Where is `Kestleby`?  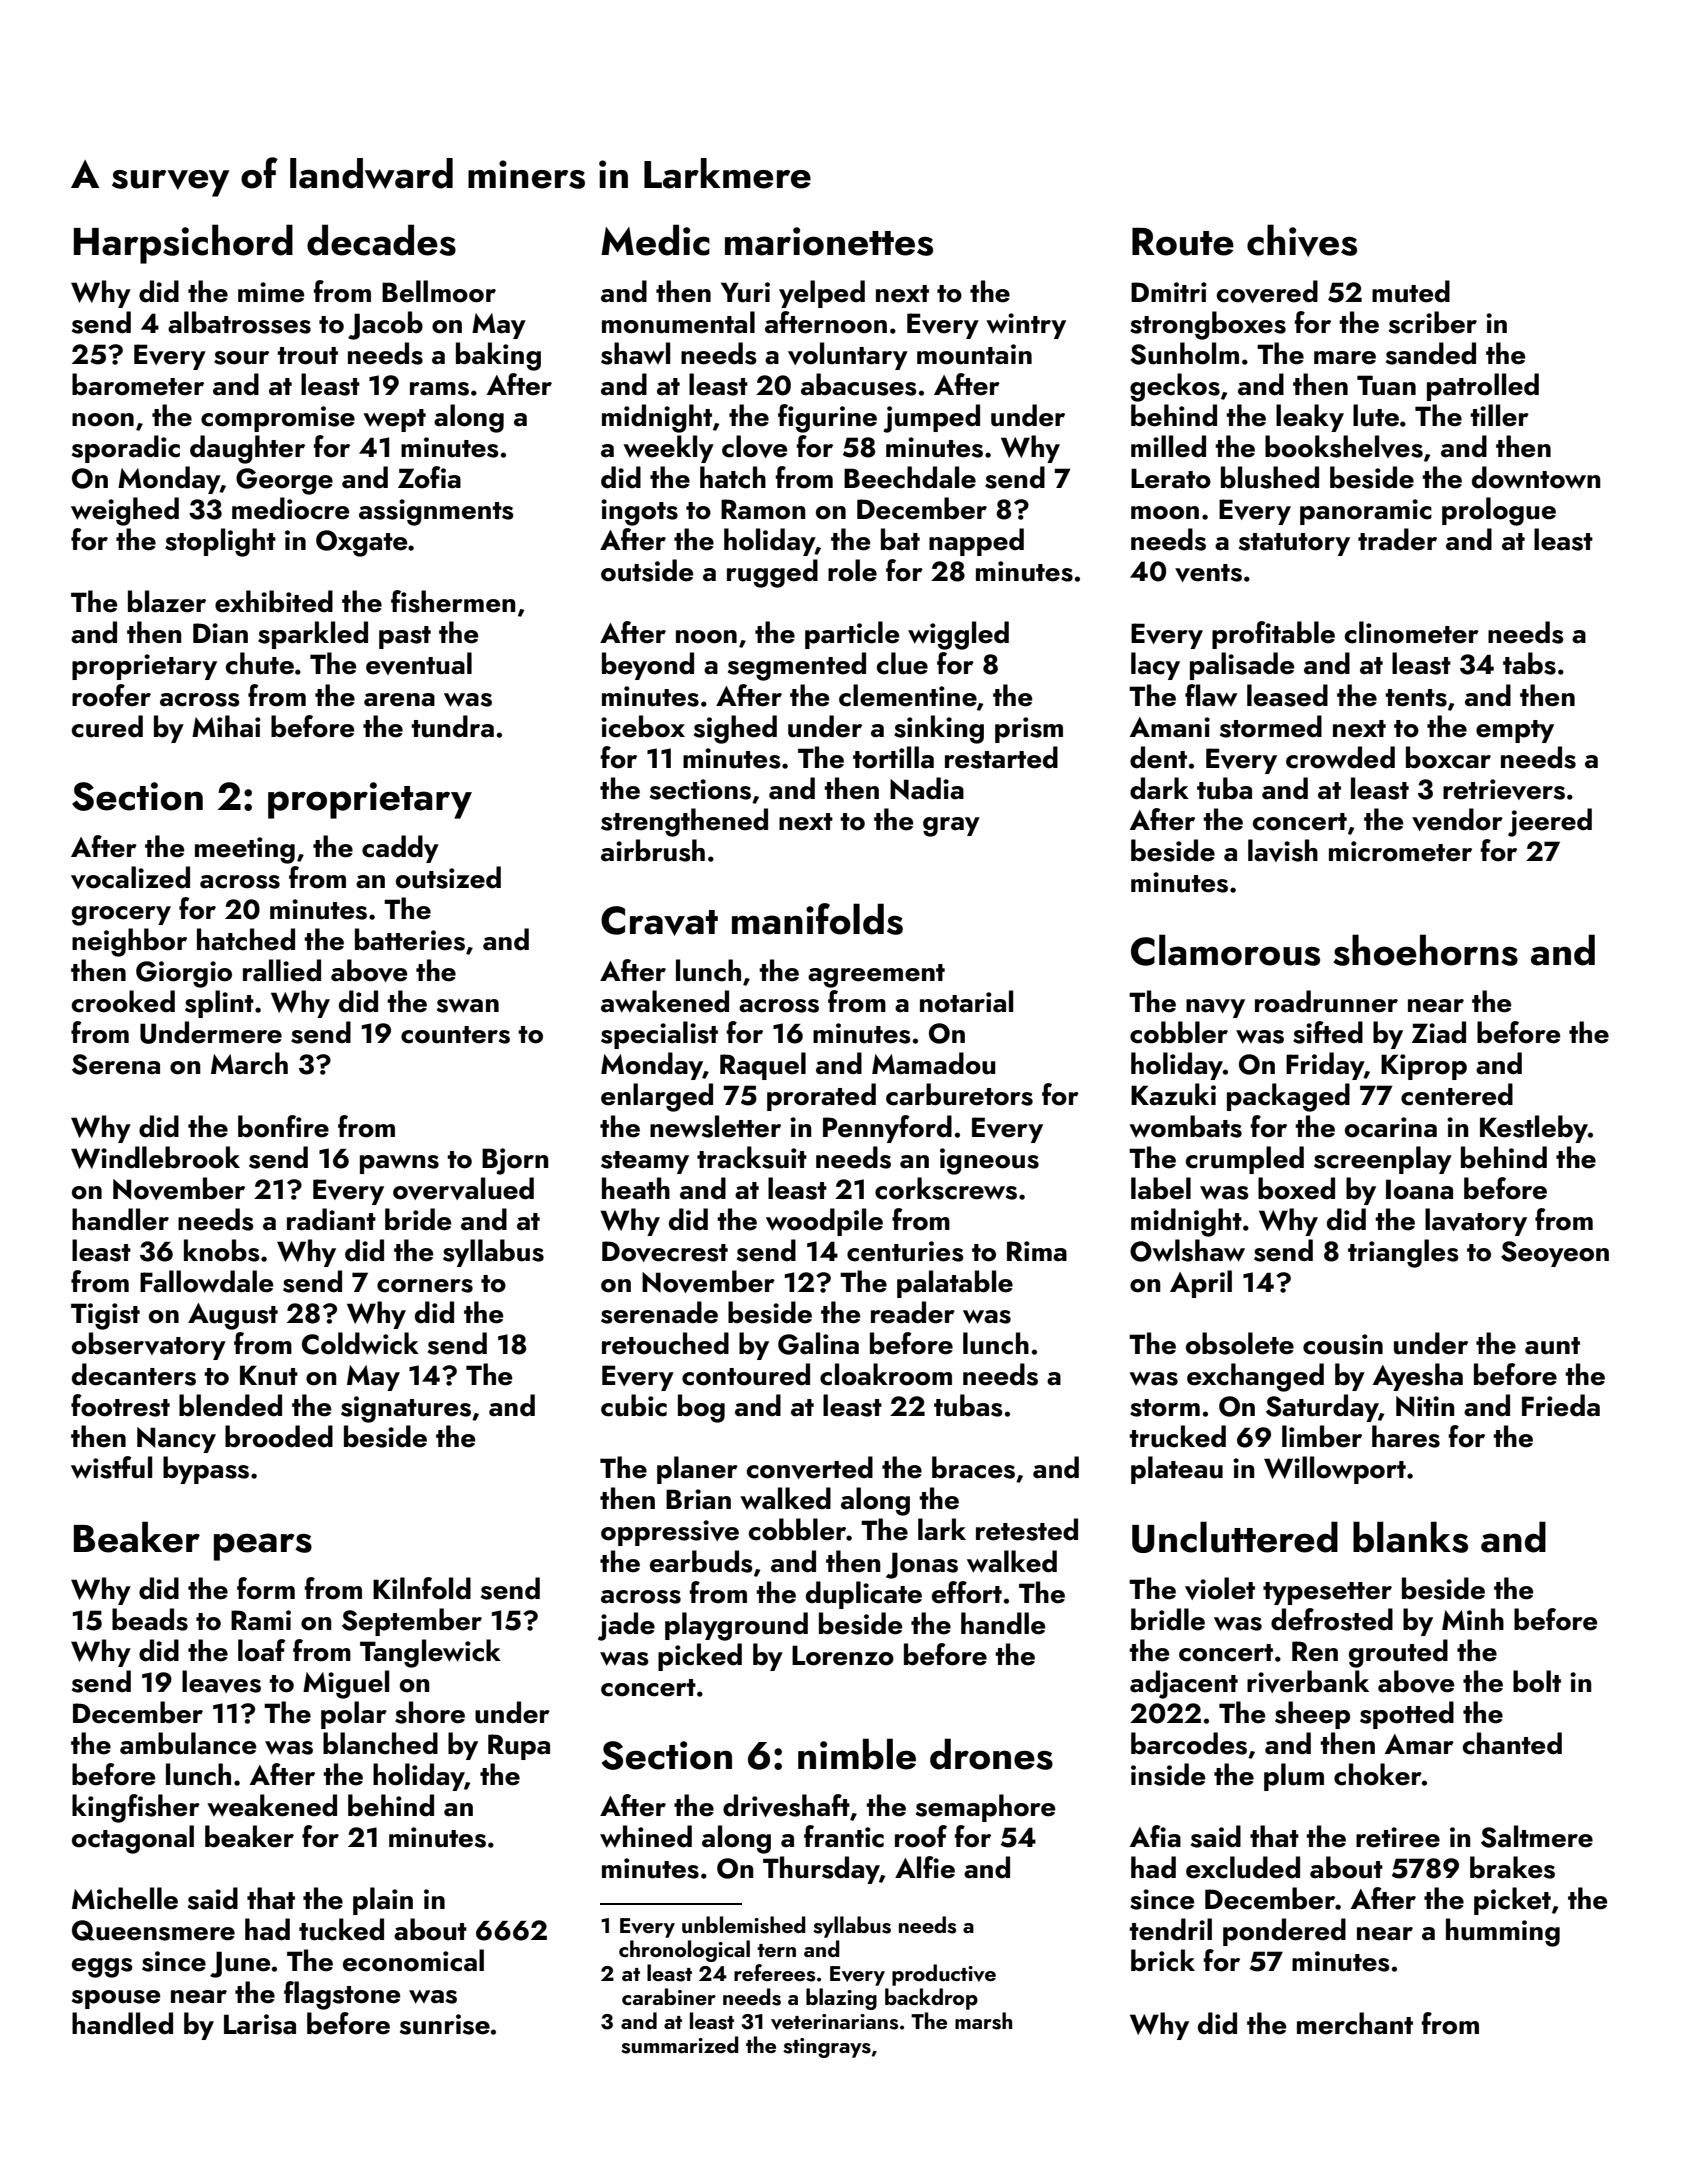 Kestleby is located at coordinates (1534, 1129).
